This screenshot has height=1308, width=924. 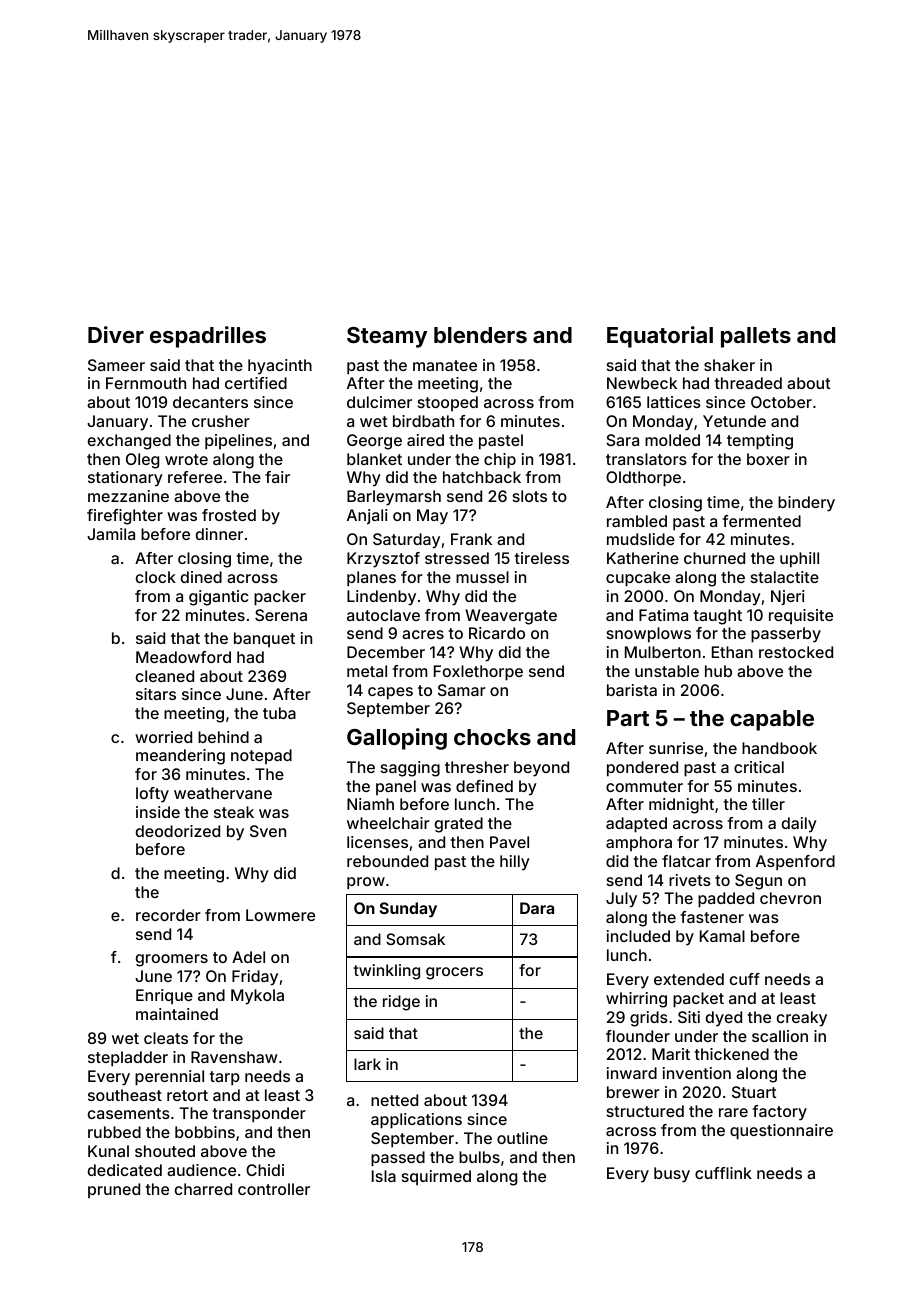 What do you see at coordinates (114, 1190) in the screenshot?
I see `pruned` at bounding box center [114, 1190].
